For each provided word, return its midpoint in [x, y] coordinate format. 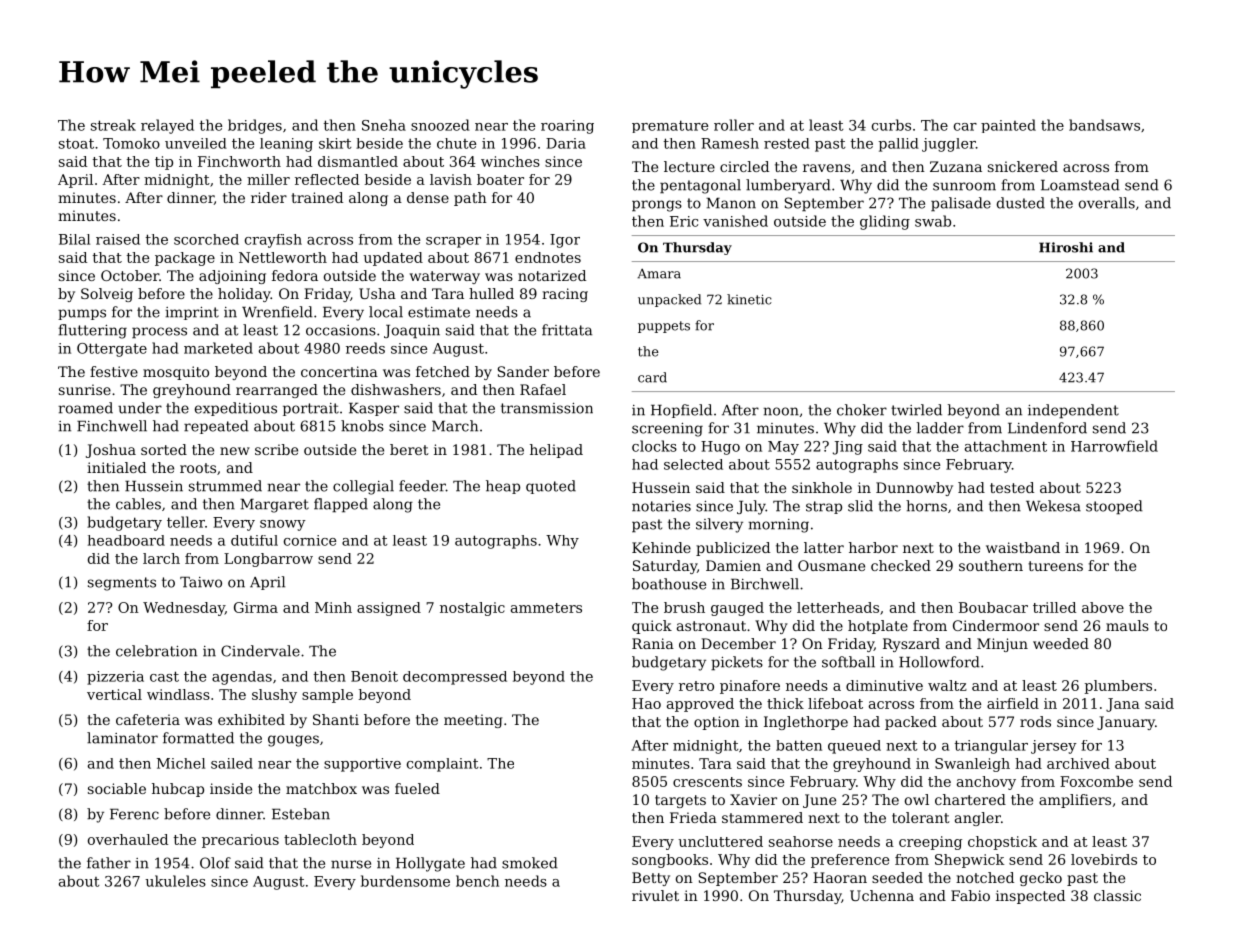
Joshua [111, 451]
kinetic [749, 299]
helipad [556, 451]
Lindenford [1047, 428]
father [109, 863]
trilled [1054, 607]
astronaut [711, 626]
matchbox [321, 788]
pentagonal [700, 186]
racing [565, 295]
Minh [333, 607]
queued [854, 747]
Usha [377, 293]
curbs [891, 125]
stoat [76, 143]
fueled [417, 788]
